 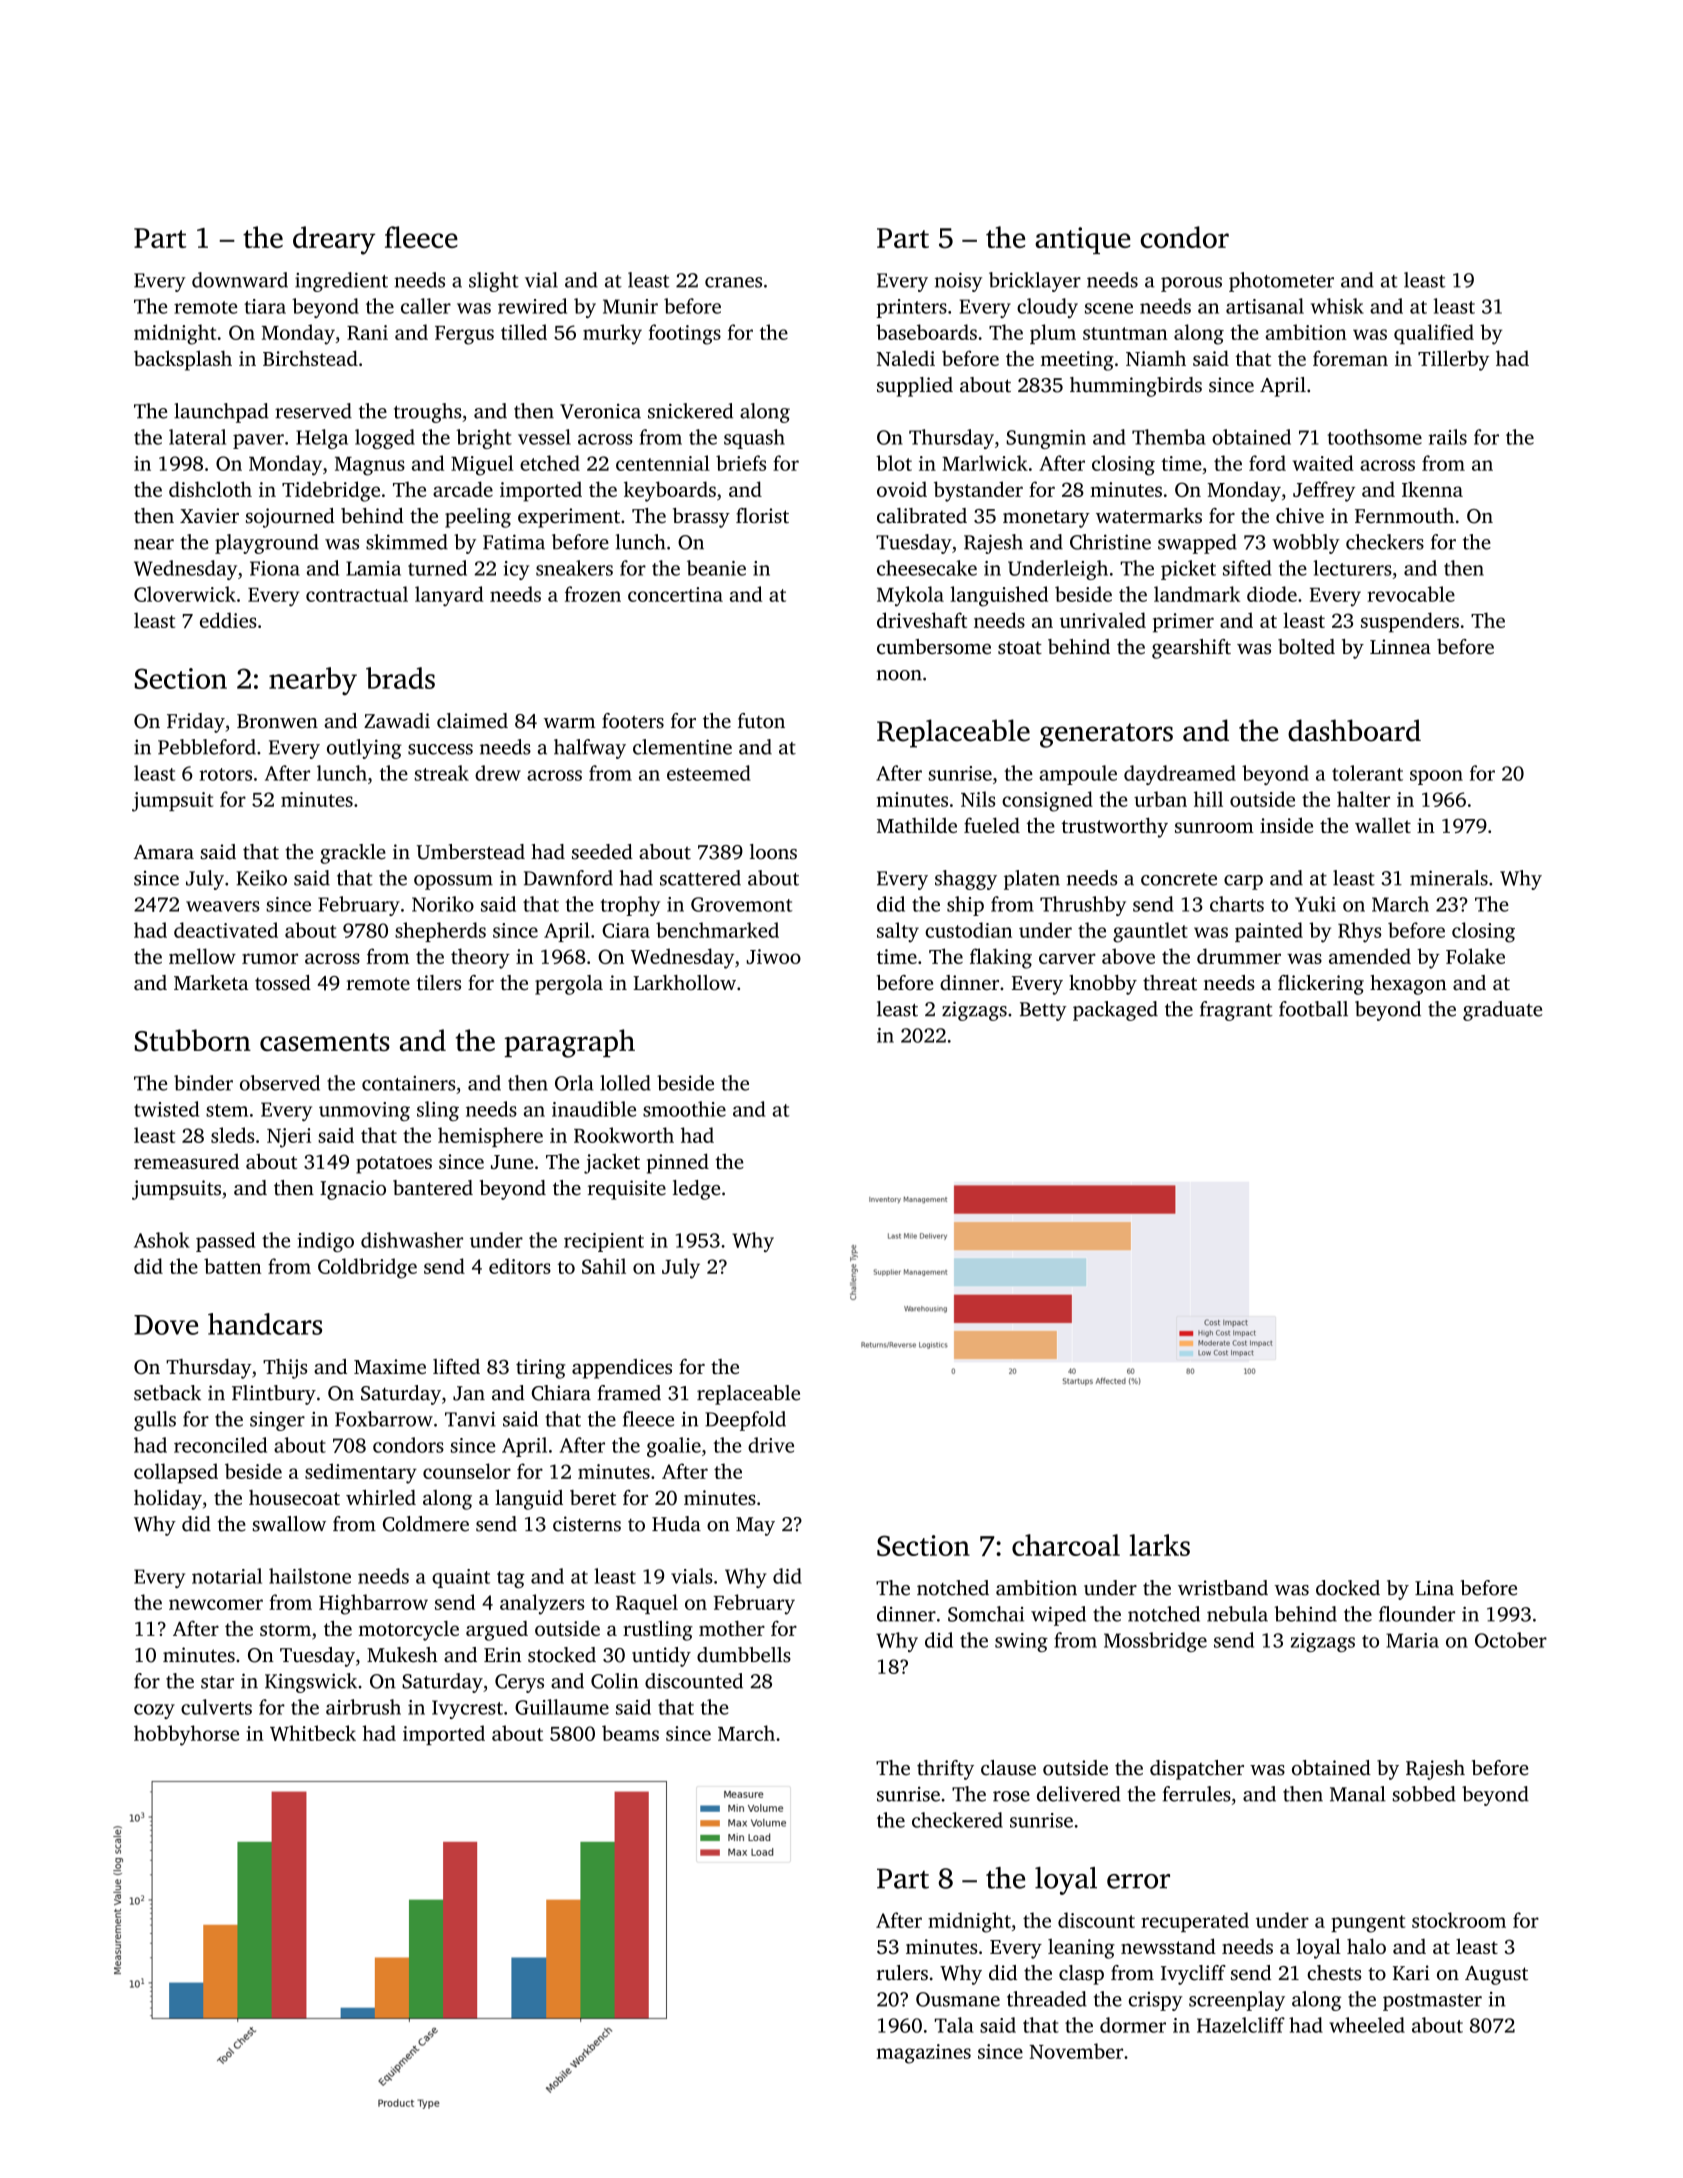 What do you see at coordinates (1066, 1545) in the image?
I see `charcoal` at bounding box center [1066, 1545].
